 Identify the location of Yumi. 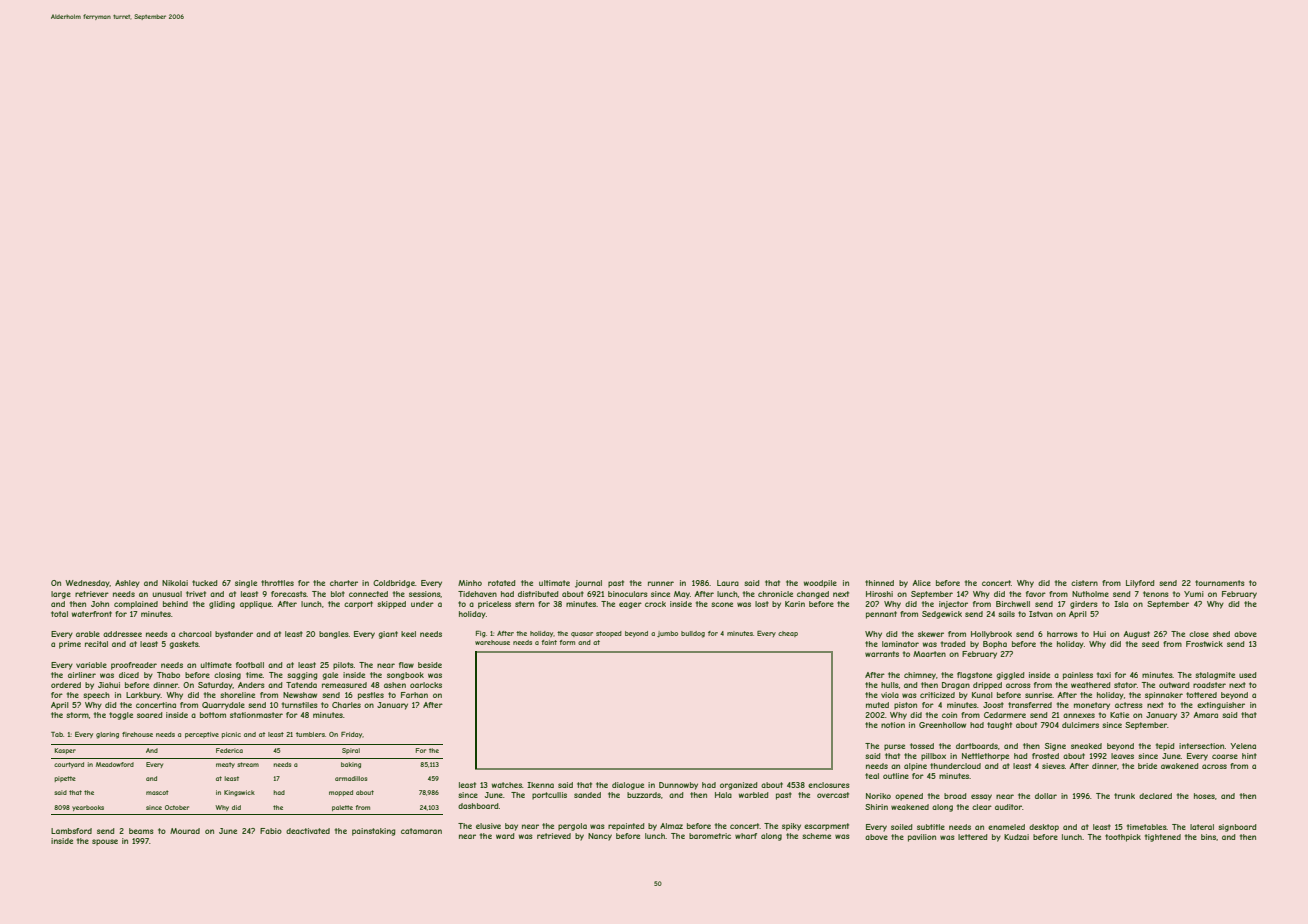
(1194, 594).
